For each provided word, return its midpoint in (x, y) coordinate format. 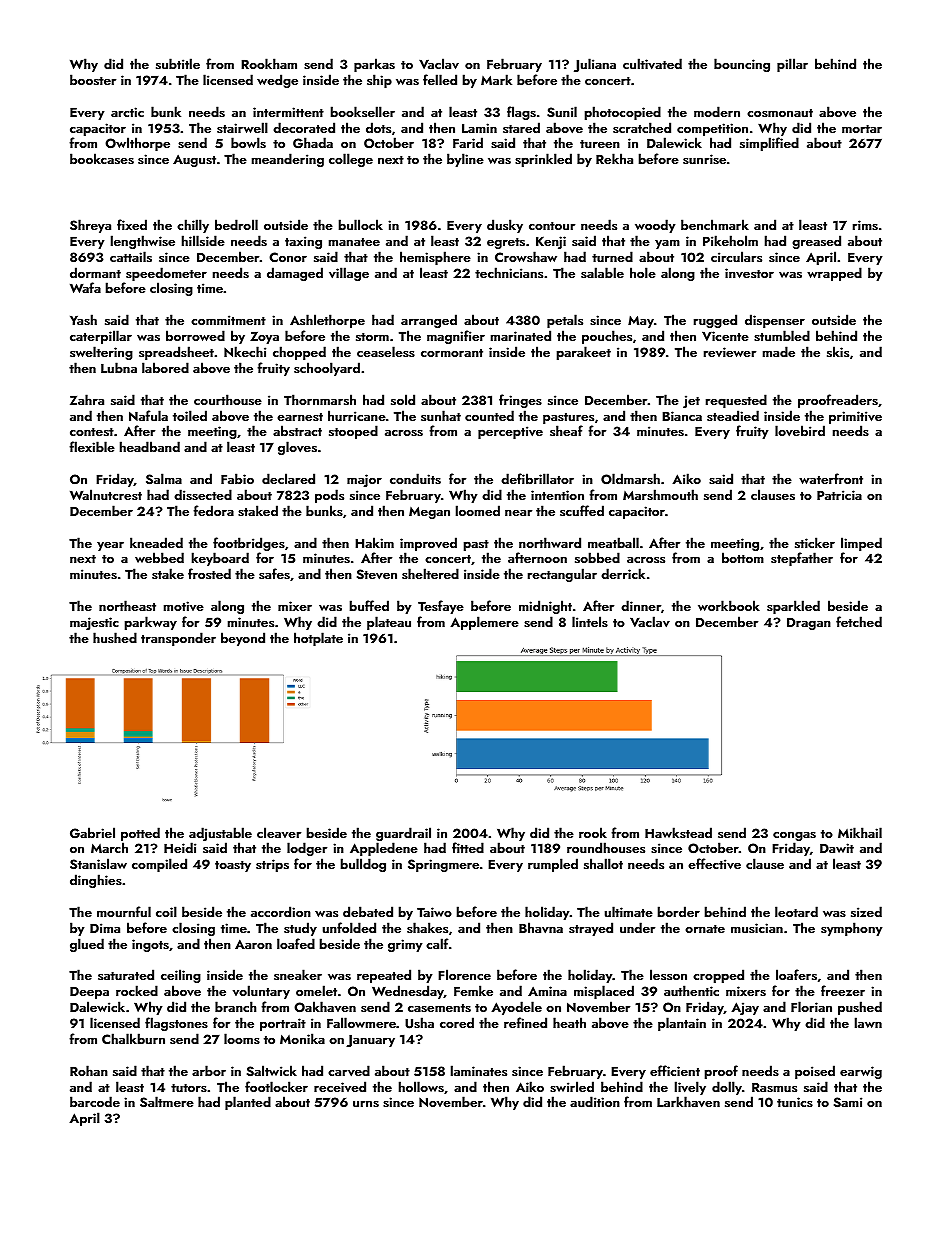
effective (714, 864)
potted (140, 834)
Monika (302, 1038)
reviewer (730, 352)
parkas (374, 65)
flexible (92, 446)
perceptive (510, 432)
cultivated (652, 64)
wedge (277, 81)
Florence (464, 974)
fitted (468, 847)
